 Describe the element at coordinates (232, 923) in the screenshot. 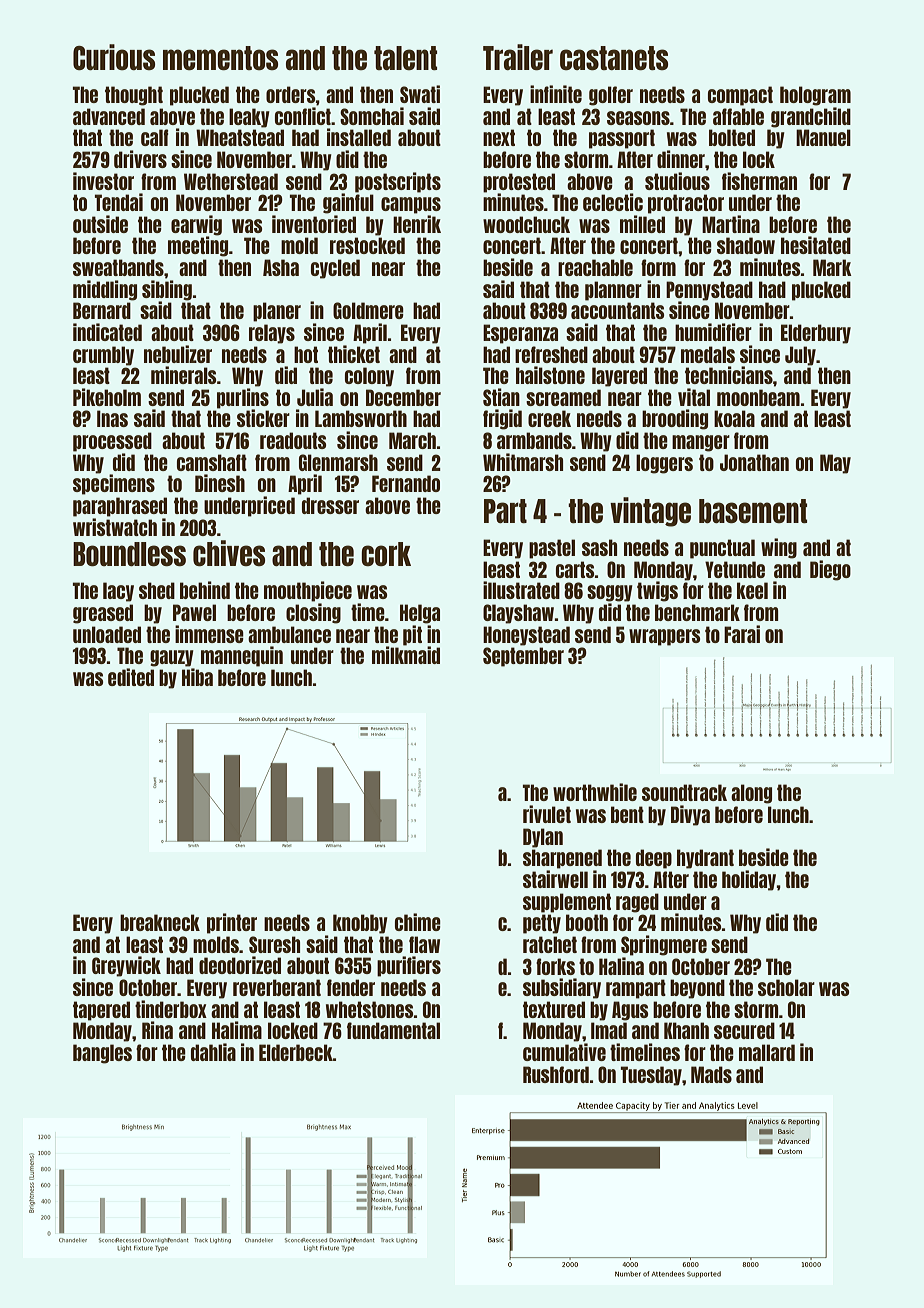

I see `printer` at that location.
